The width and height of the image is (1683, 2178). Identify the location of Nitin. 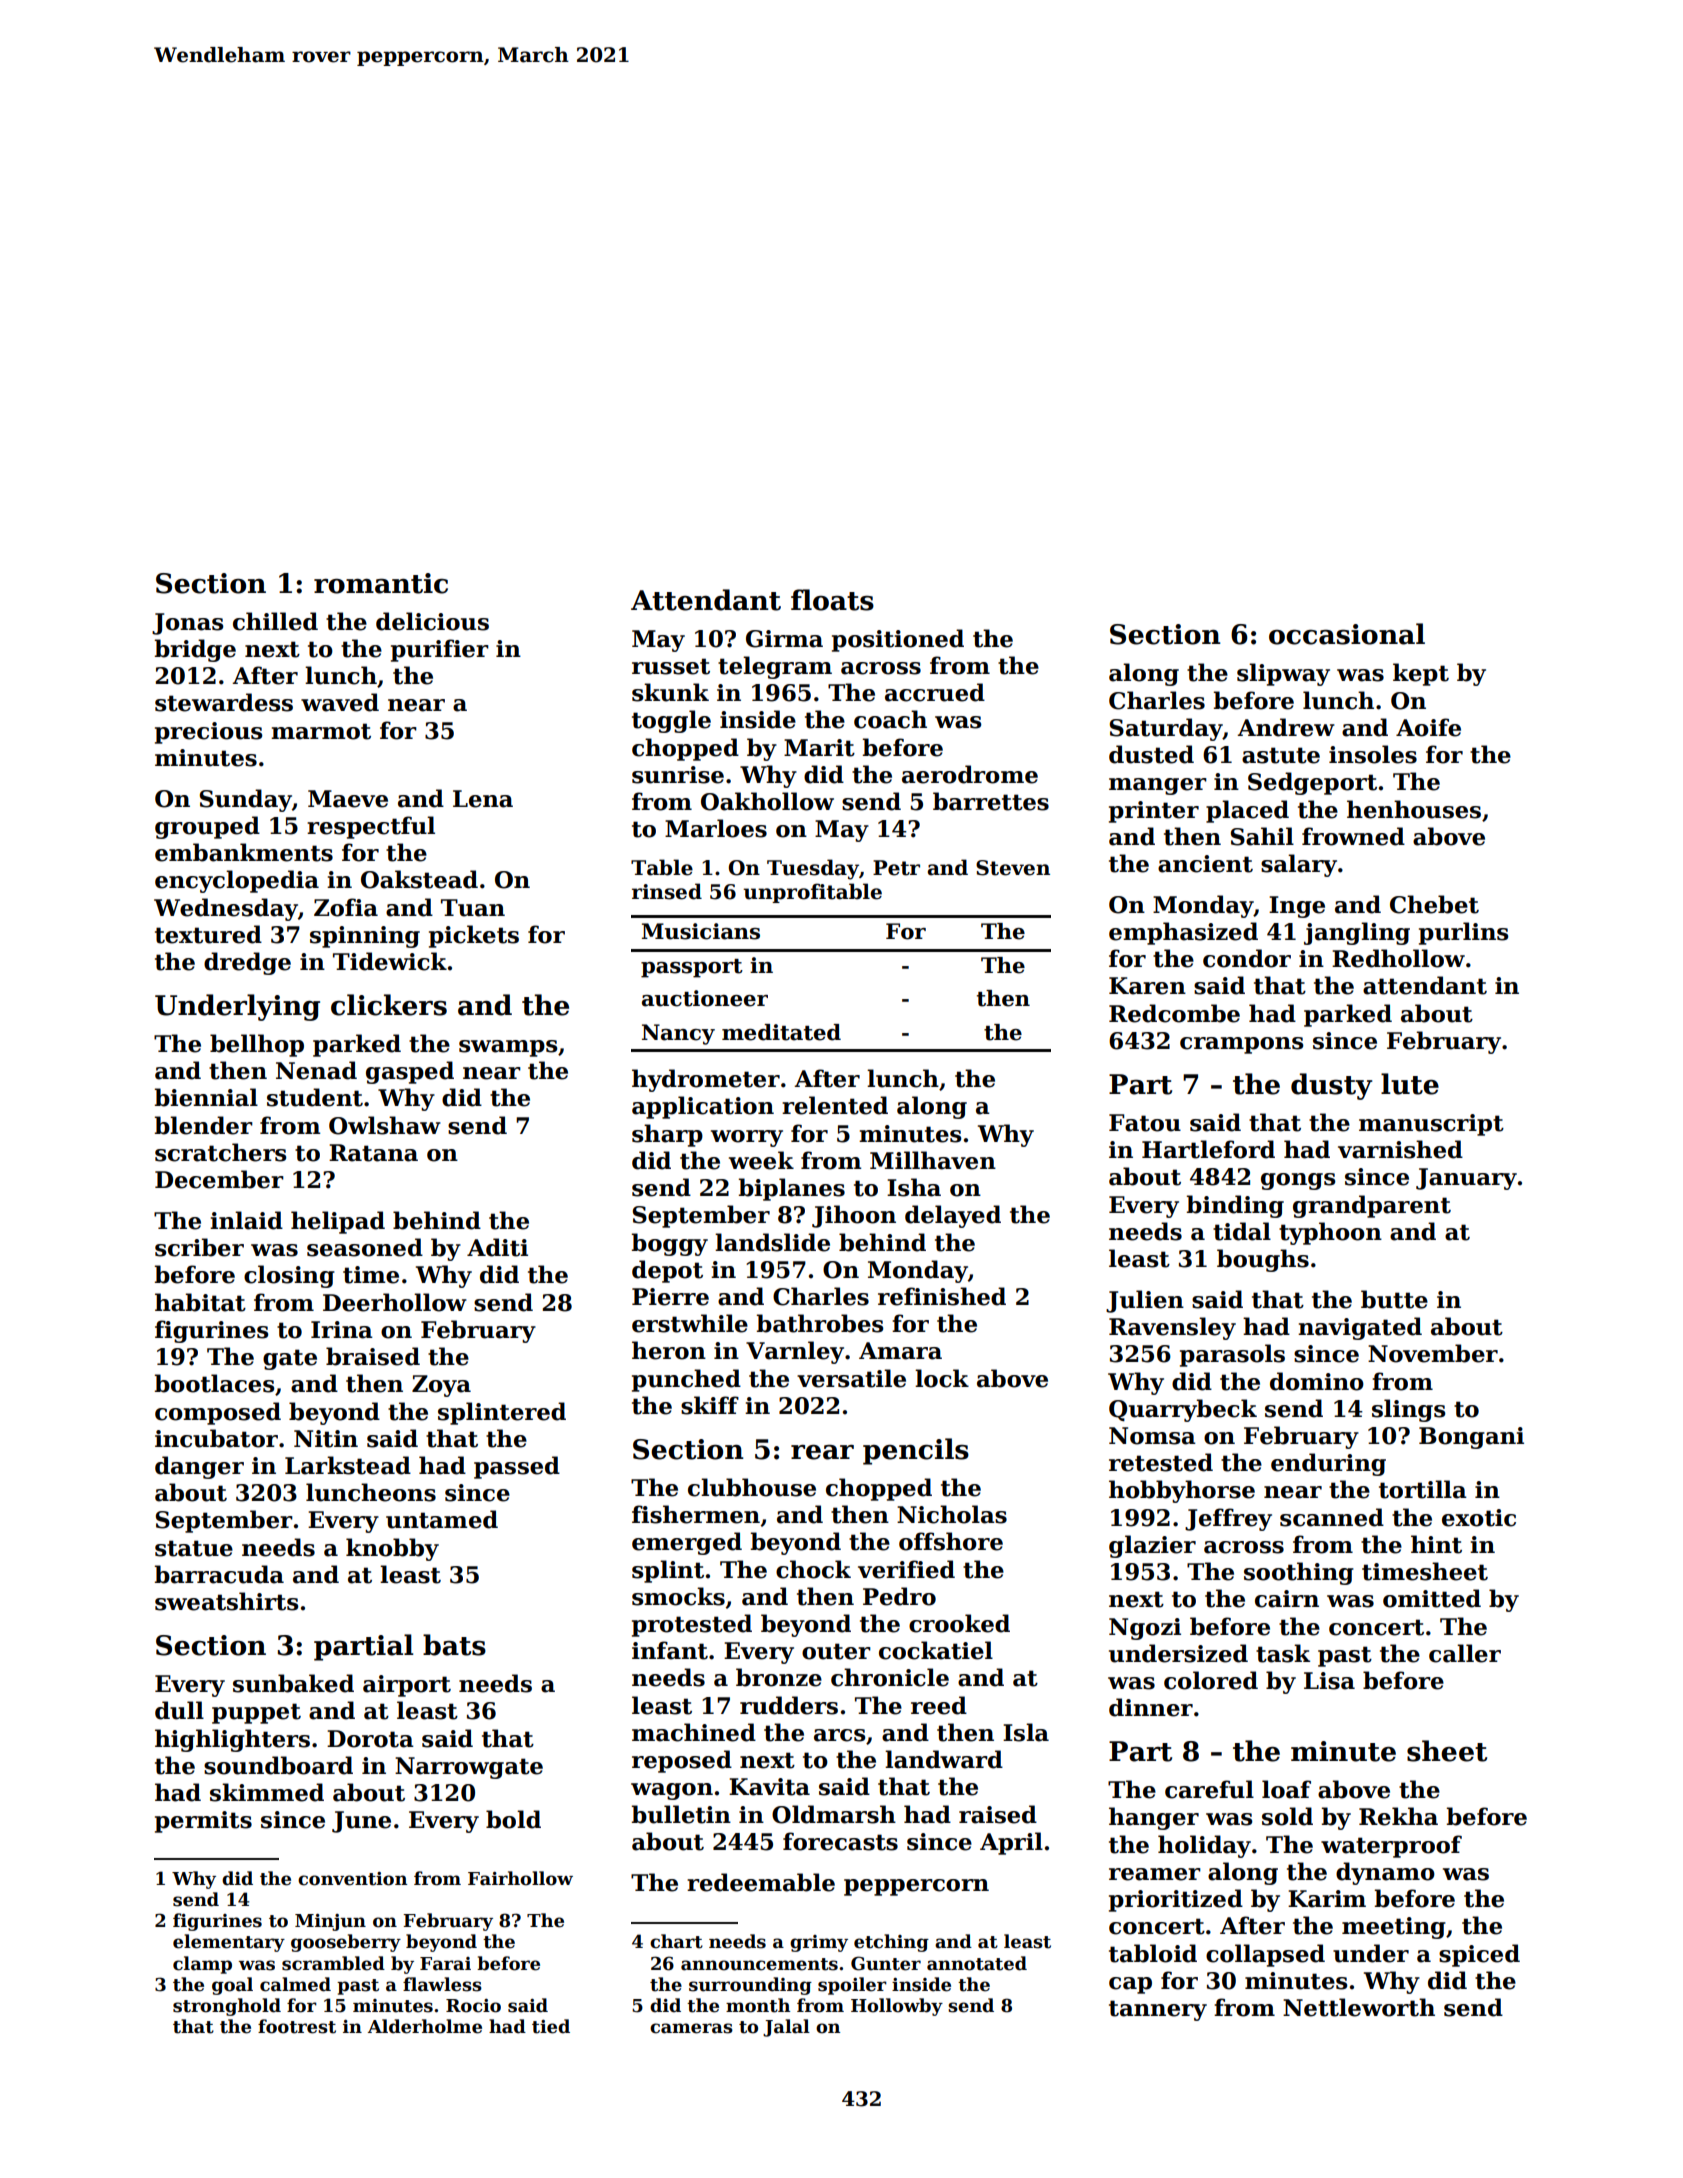
(326, 1439).
